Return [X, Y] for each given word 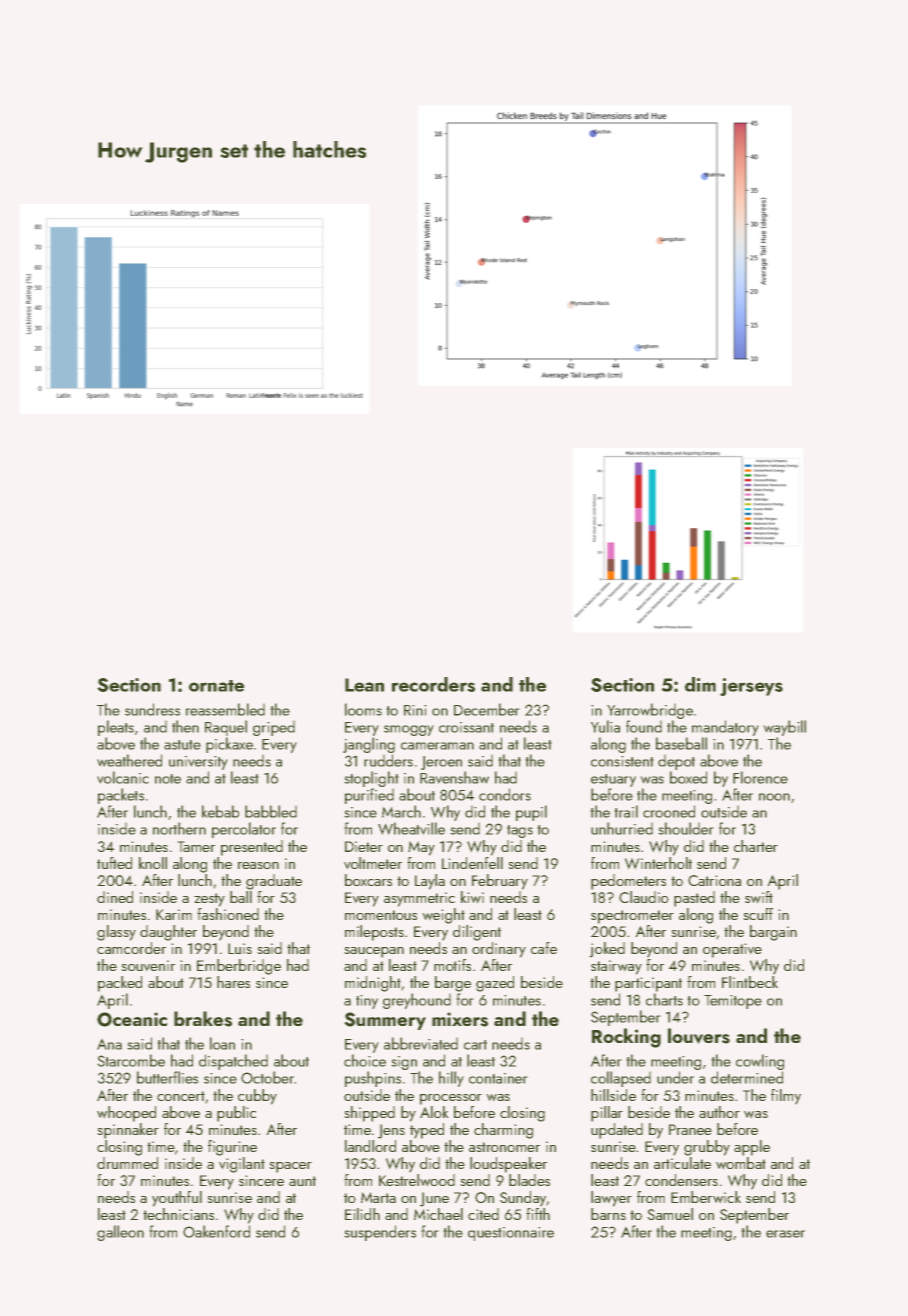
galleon [120, 1233]
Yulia [605, 726]
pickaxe [229, 745]
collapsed [621, 1079]
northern [179, 828]
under [675, 1077]
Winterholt [658, 863]
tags [520, 831]
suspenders [380, 1233]
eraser [785, 1234]
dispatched [233, 1062]
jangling [369, 745]
